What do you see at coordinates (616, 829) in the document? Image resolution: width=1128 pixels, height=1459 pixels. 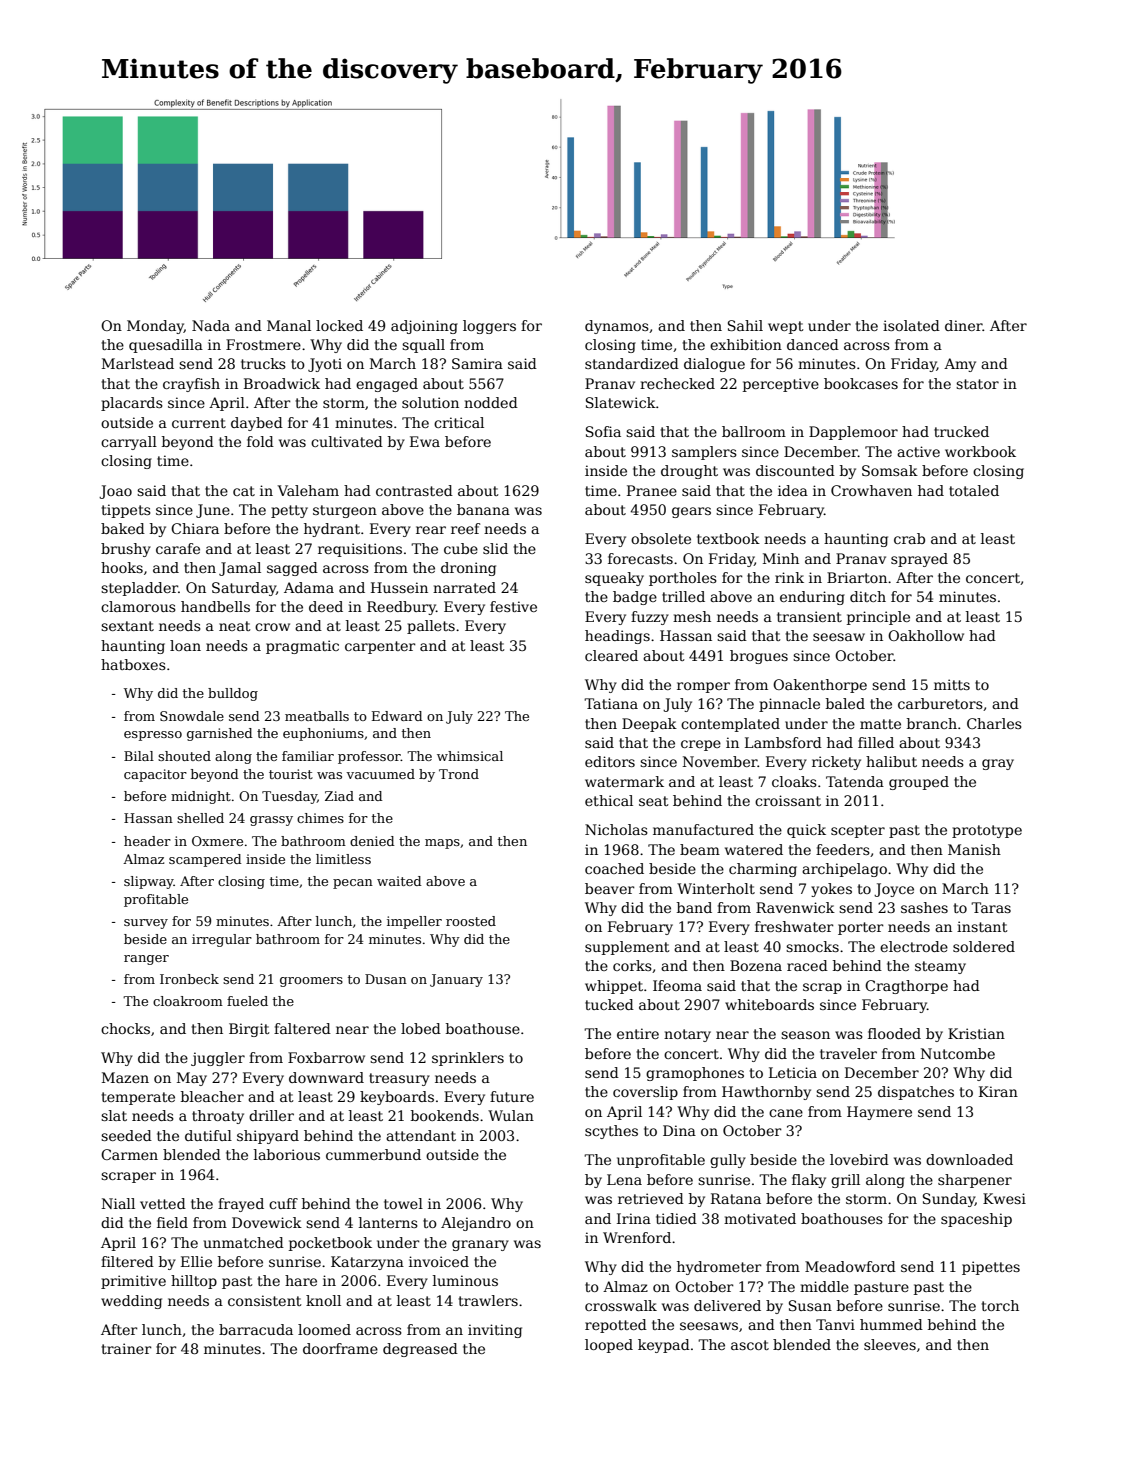 I see `Nicholas` at bounding box center [616, 829].
